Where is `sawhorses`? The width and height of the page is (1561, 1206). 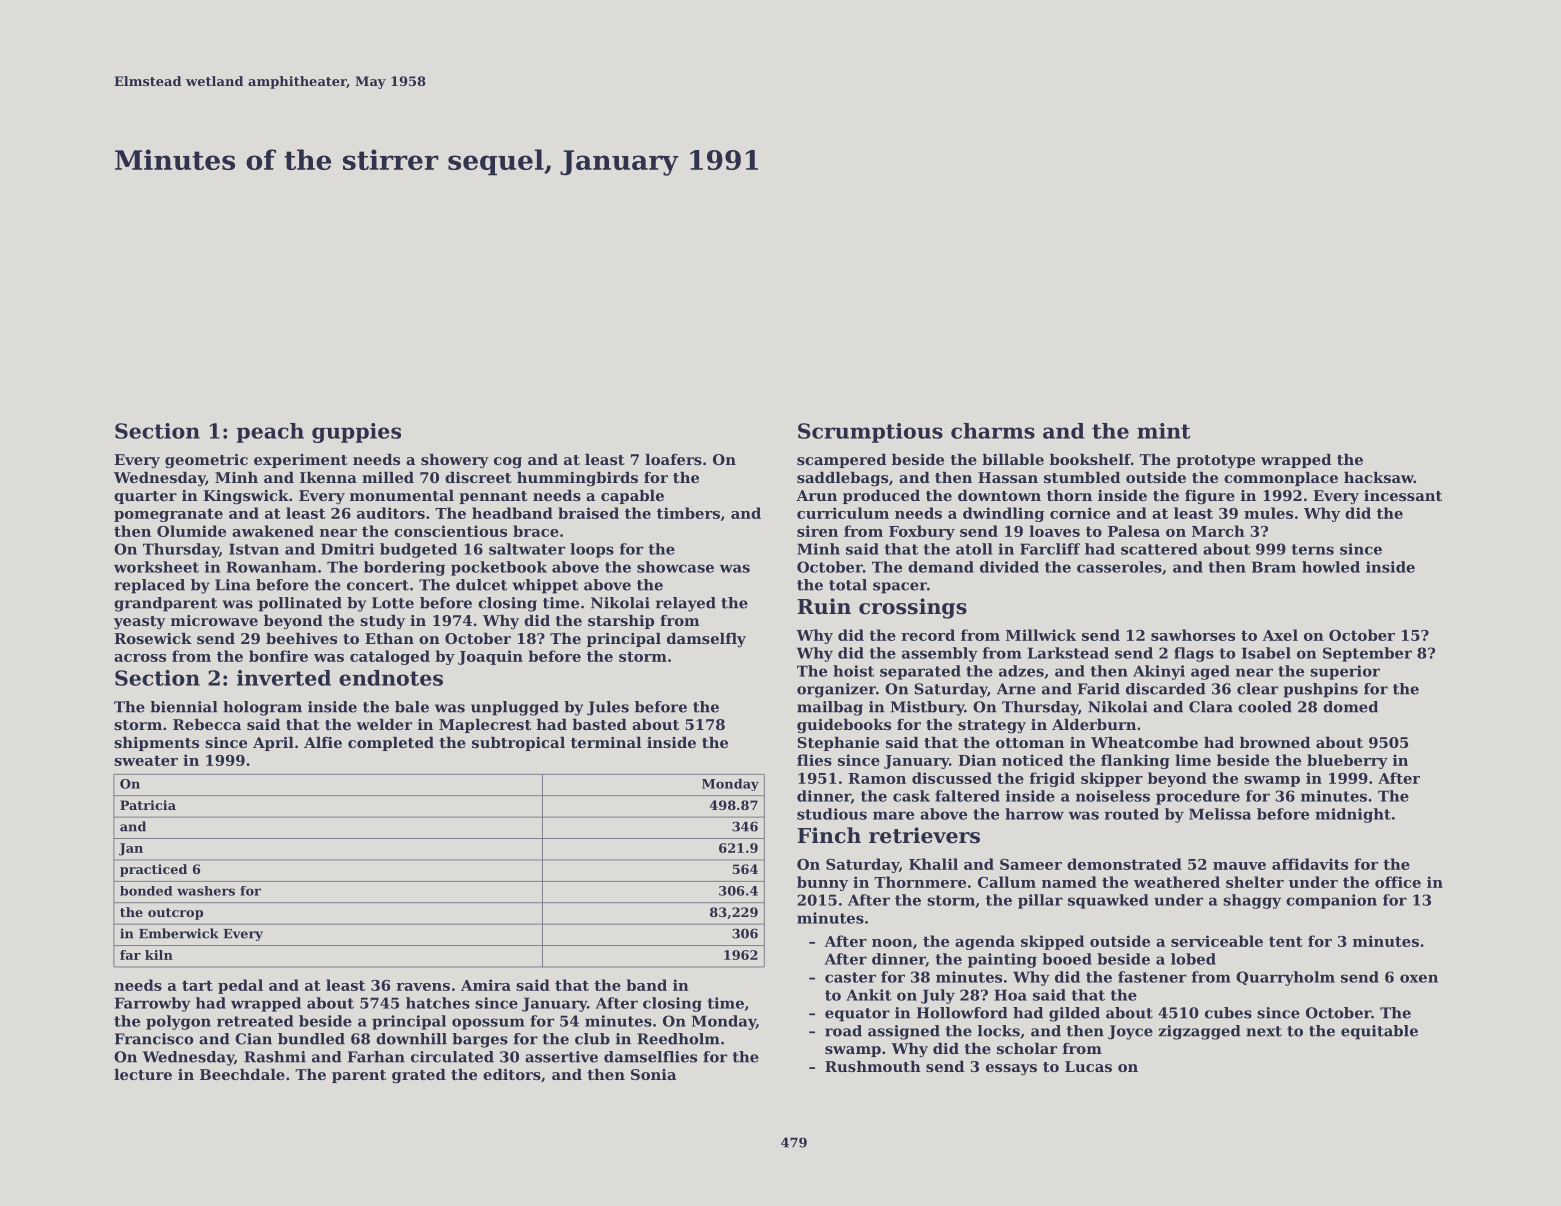 sawhorses is located at coordinates (1193, 635).
